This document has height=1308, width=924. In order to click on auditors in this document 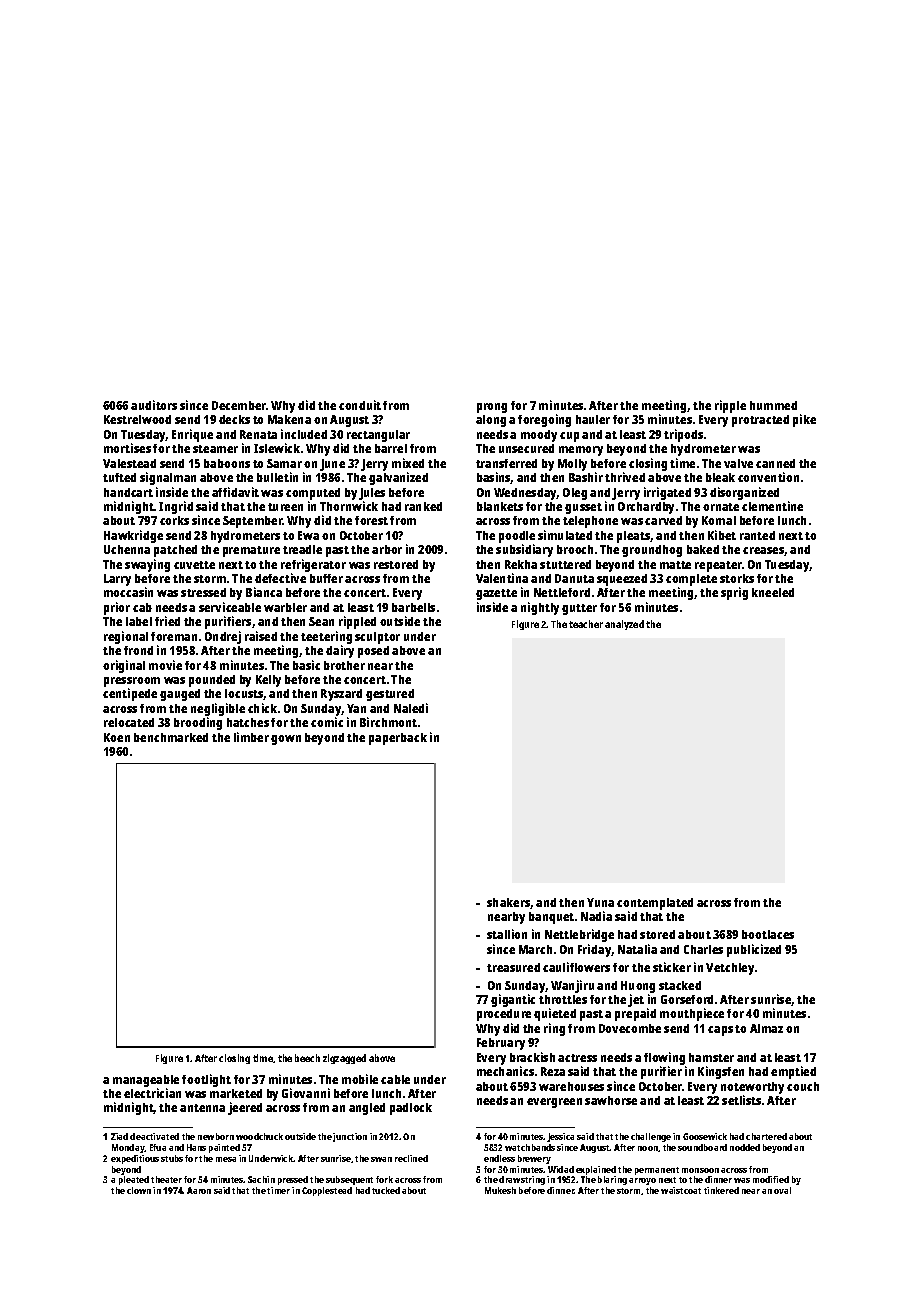, I will do `click(154, 405)`.
